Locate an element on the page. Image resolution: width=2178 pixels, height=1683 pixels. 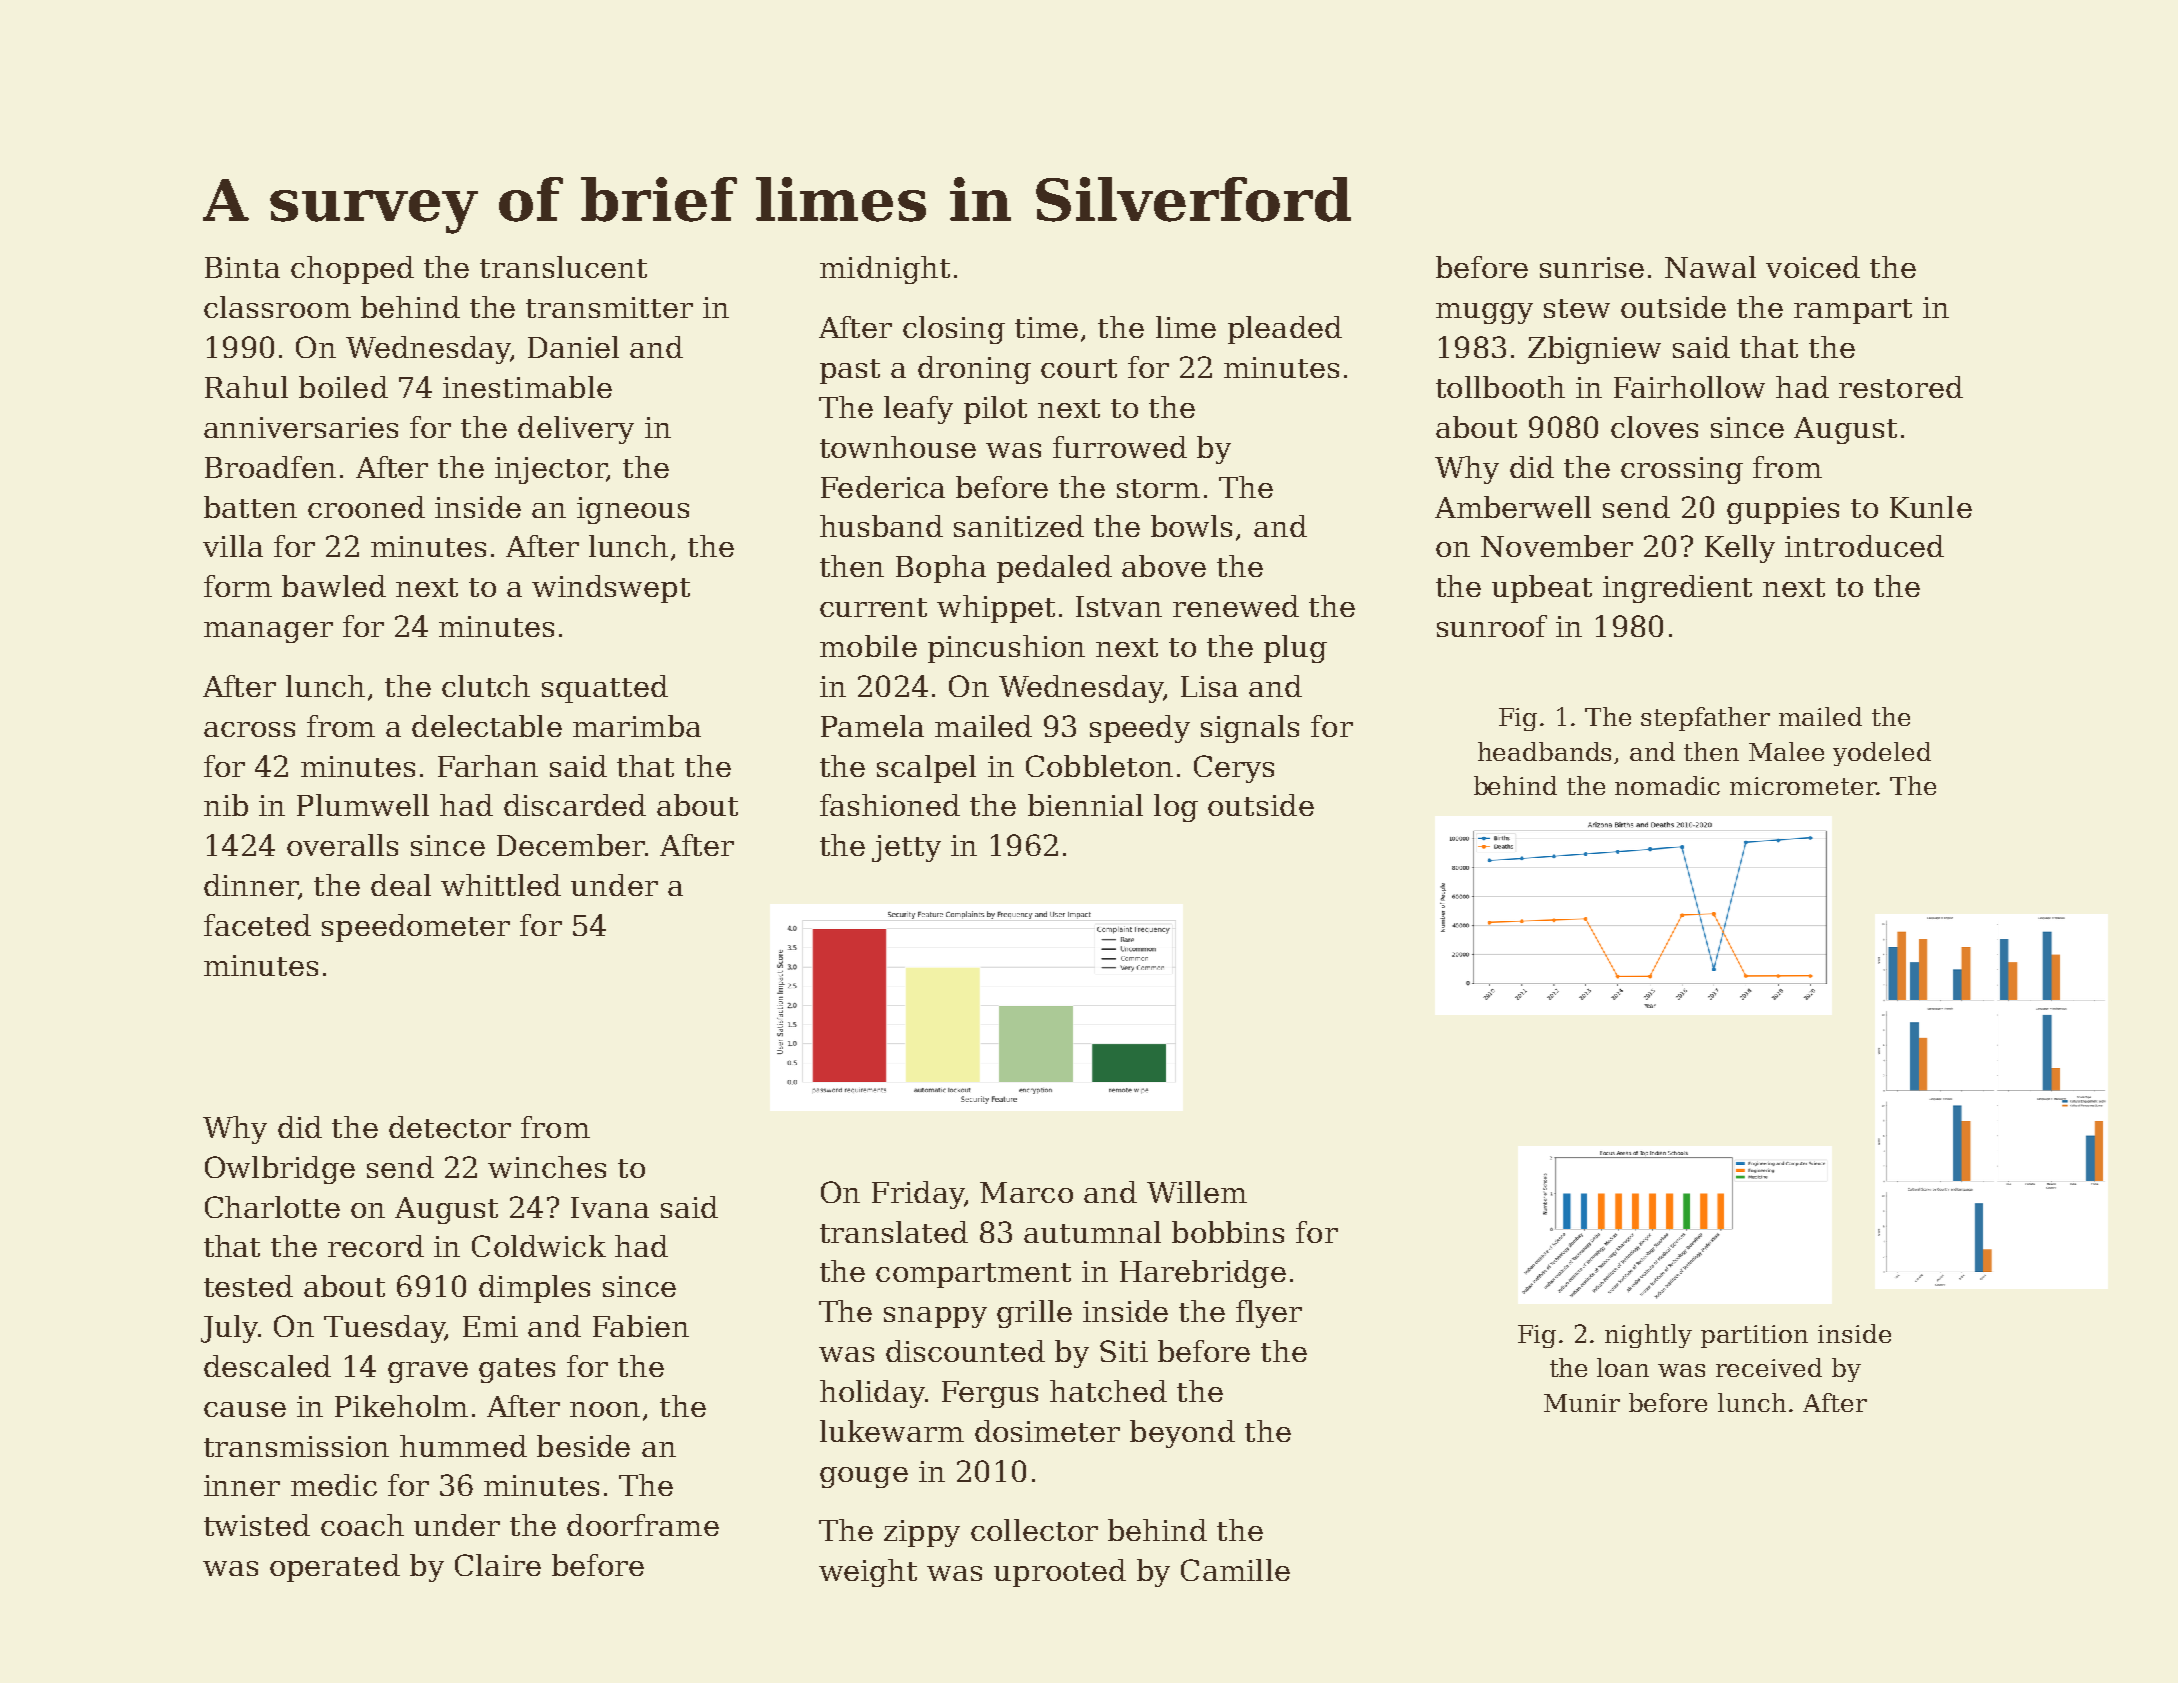
pincushion is located at coordinates (1006, 649).
